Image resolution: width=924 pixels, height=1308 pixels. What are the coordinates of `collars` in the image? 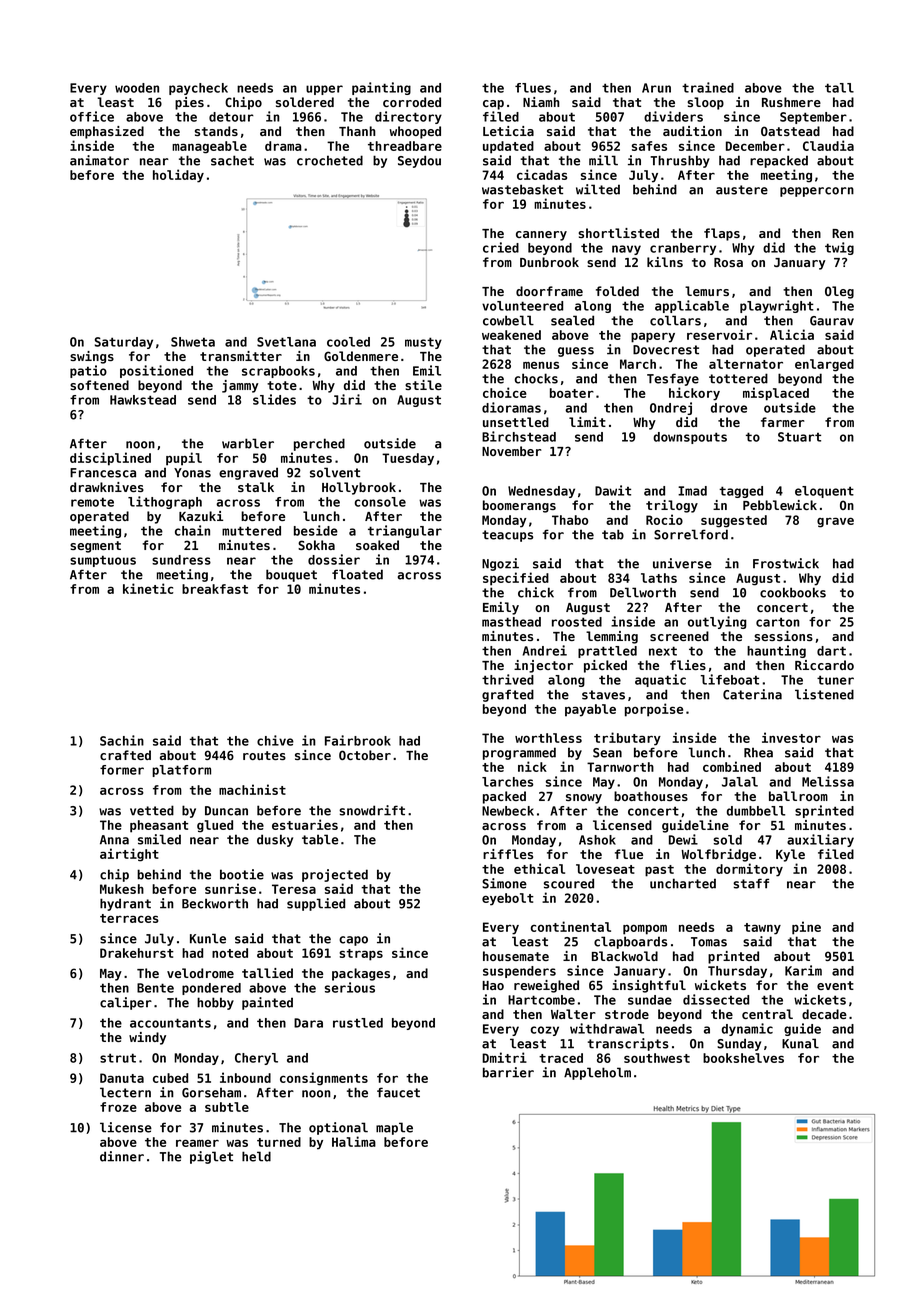 It's located at (675, 320).
